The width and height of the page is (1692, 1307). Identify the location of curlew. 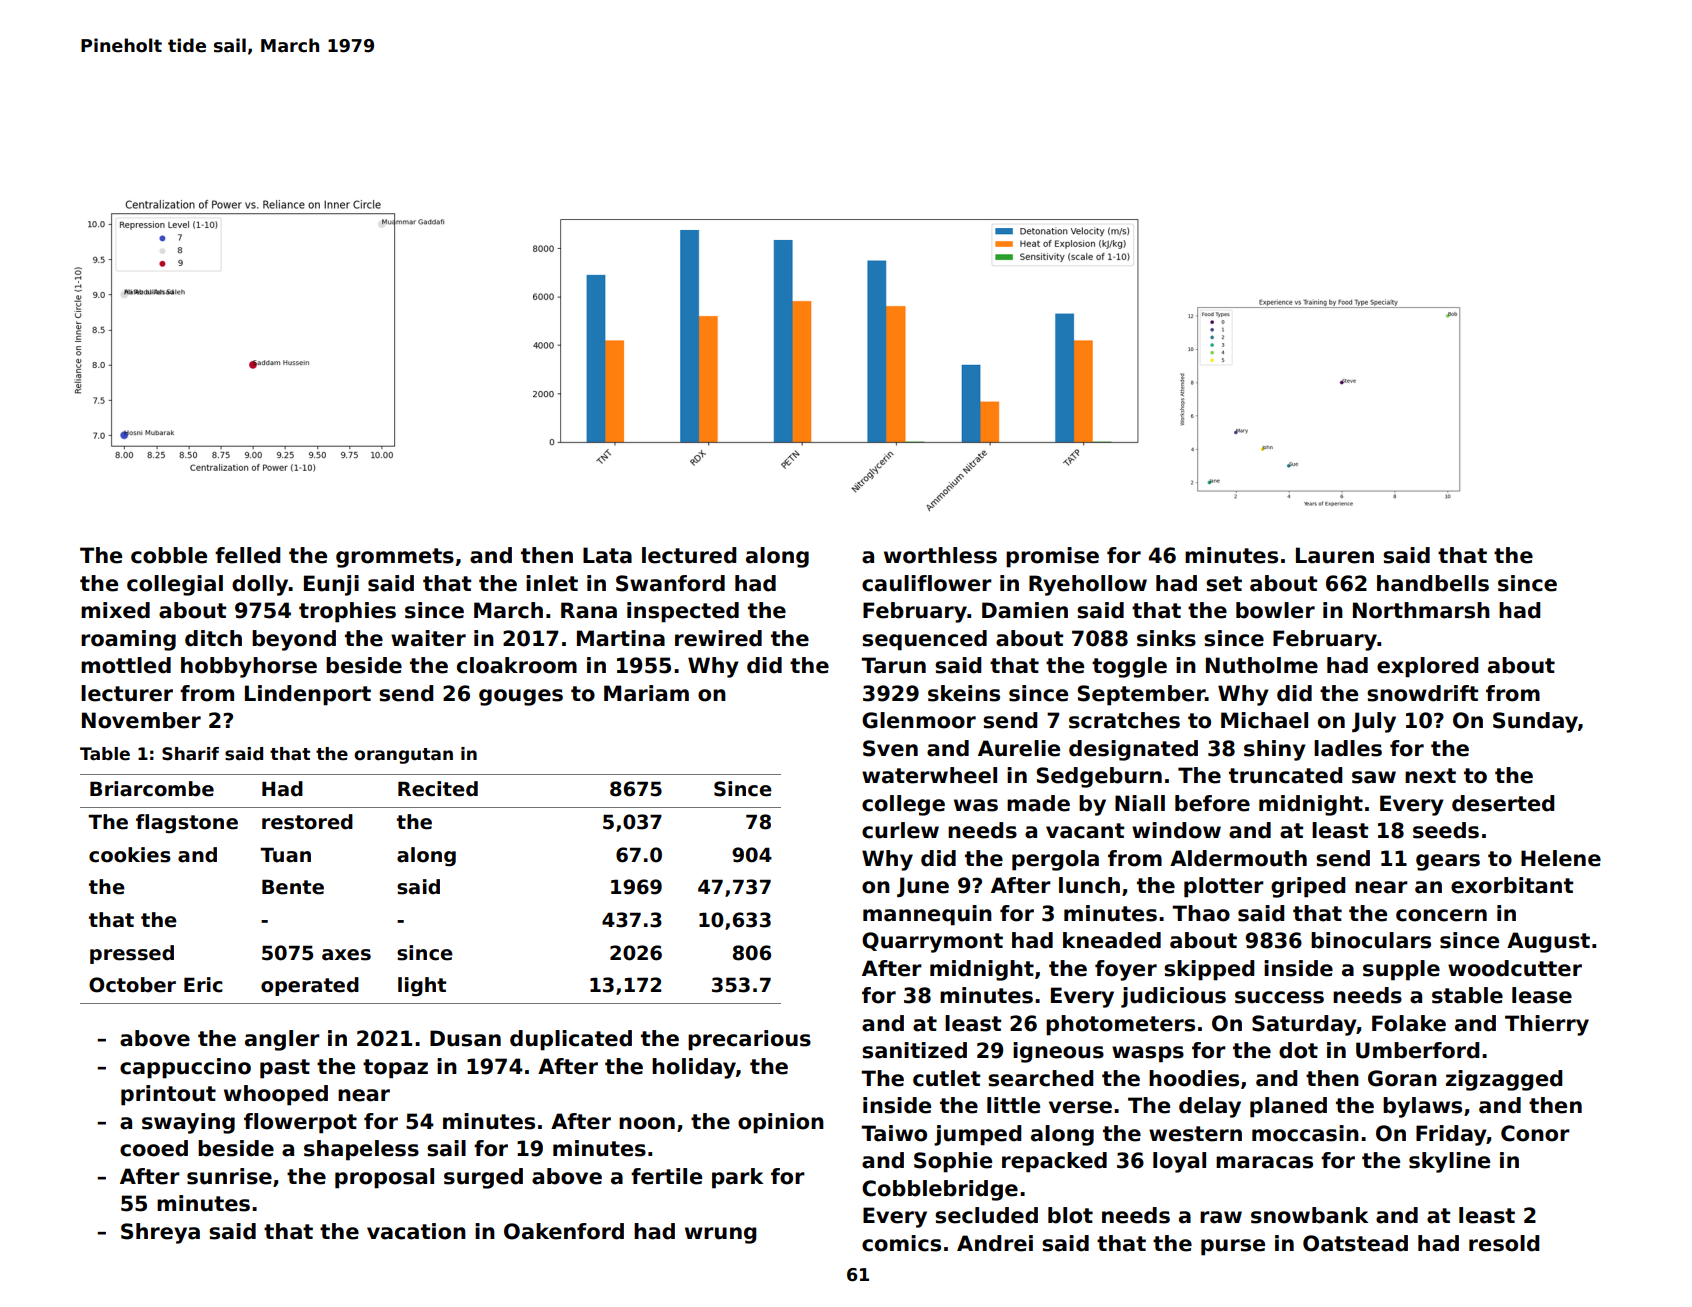
(900, 830).
